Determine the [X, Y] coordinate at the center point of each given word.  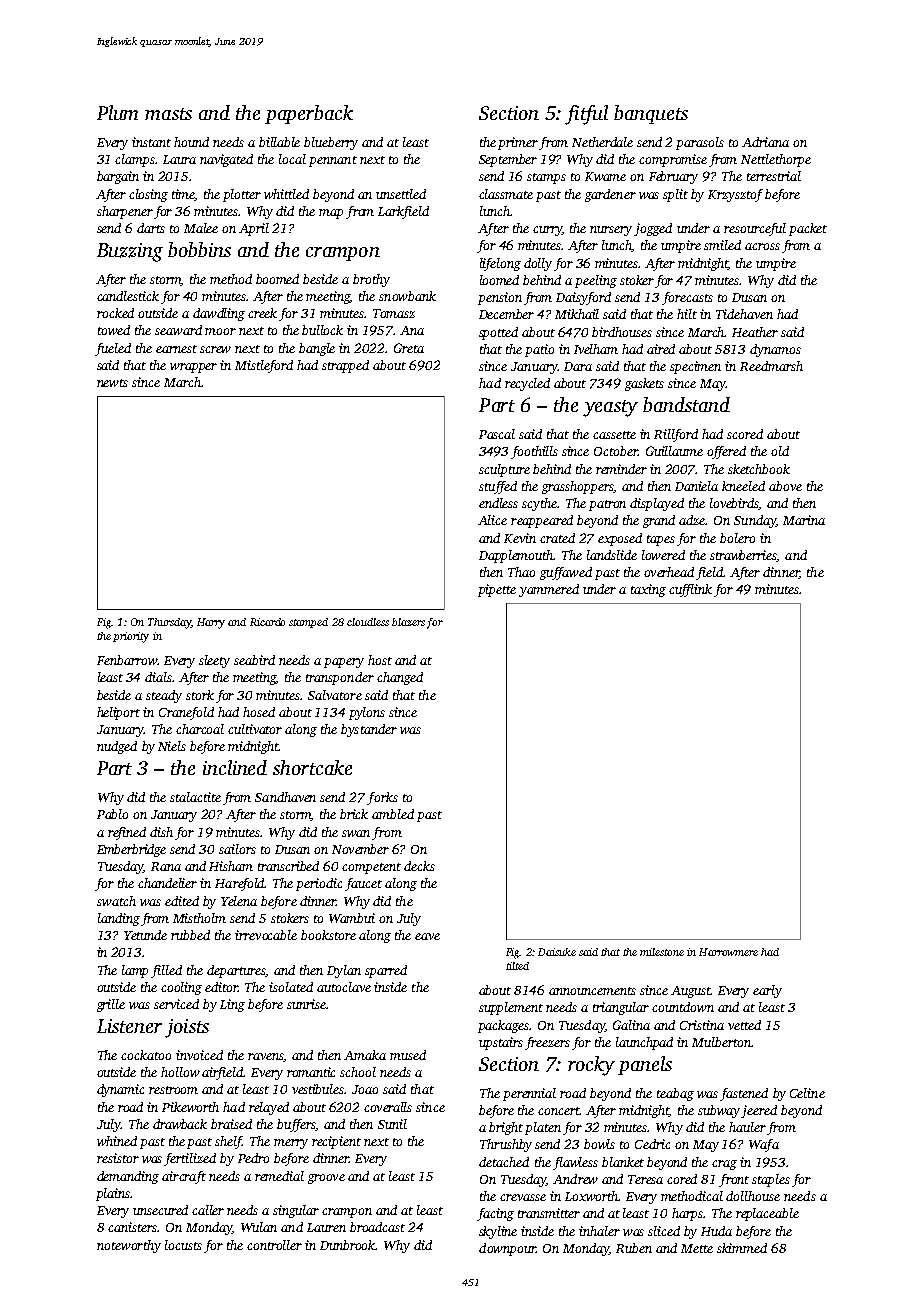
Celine [807, 1093]
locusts [183, 1245]
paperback [309, 114]
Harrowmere [728, 952]
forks [382, 798]
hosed [259, 712]
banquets [651, 114]
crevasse [523, 1197]
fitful [586, 115]
